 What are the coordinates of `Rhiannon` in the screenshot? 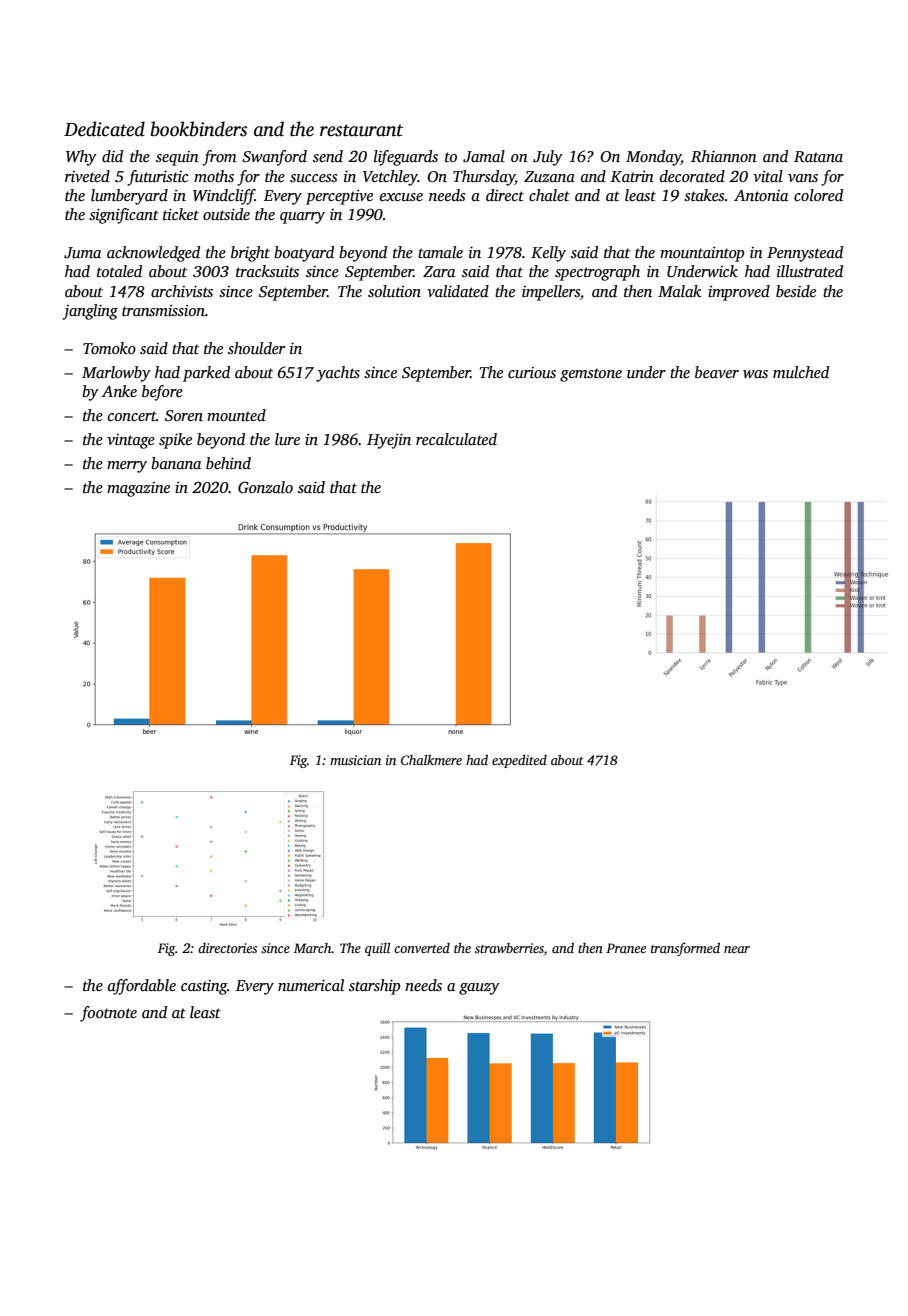 It's located at (724, 156).
